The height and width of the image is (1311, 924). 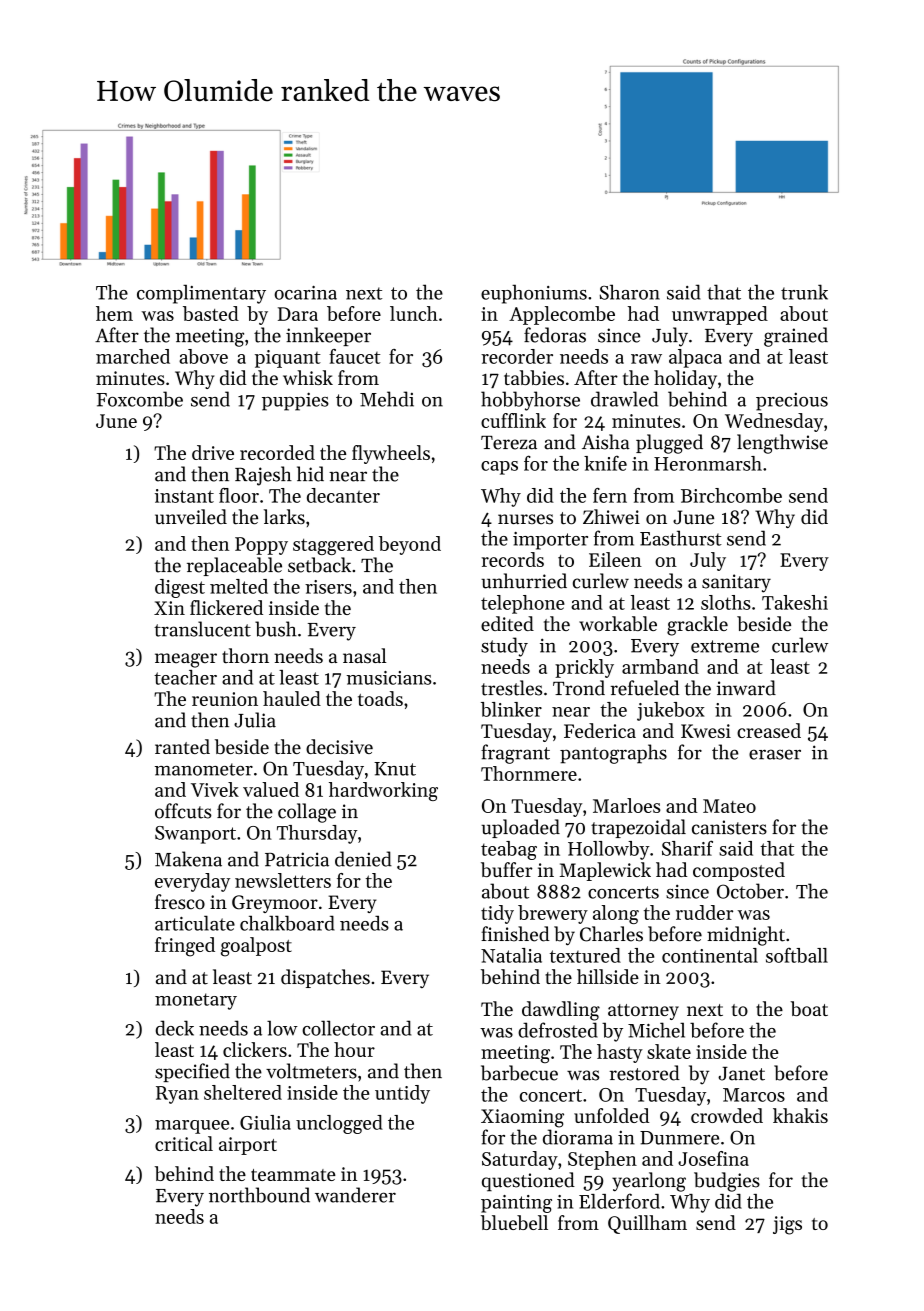 What do you see at coordinates (720, 315) in the image?
I see `unwrapped` at bounding box center [720, 315].
